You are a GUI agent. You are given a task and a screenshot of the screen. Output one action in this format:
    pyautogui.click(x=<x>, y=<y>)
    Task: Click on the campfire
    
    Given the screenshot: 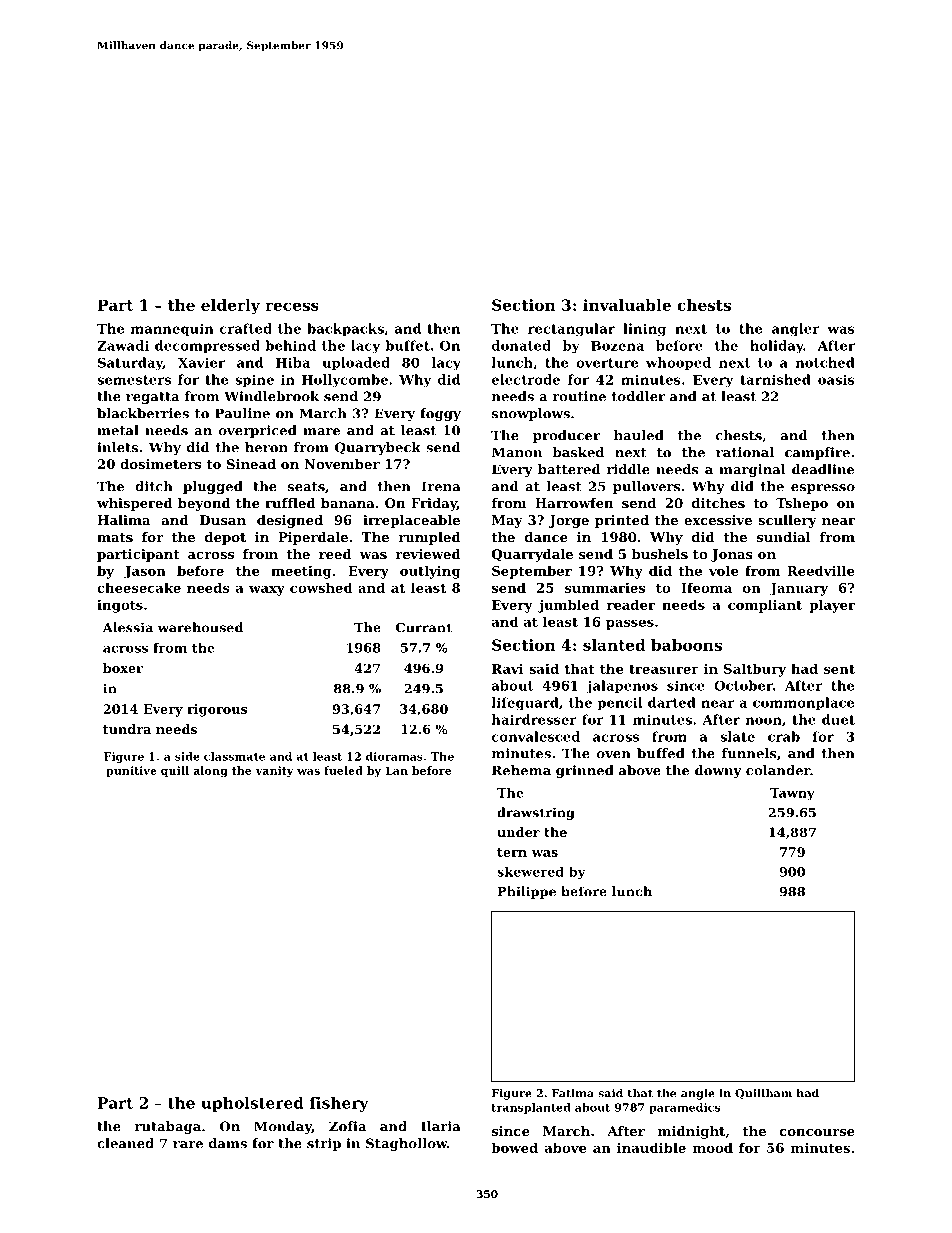 What is the action you would take?
    pyautogui.click(x=817, y=453)
